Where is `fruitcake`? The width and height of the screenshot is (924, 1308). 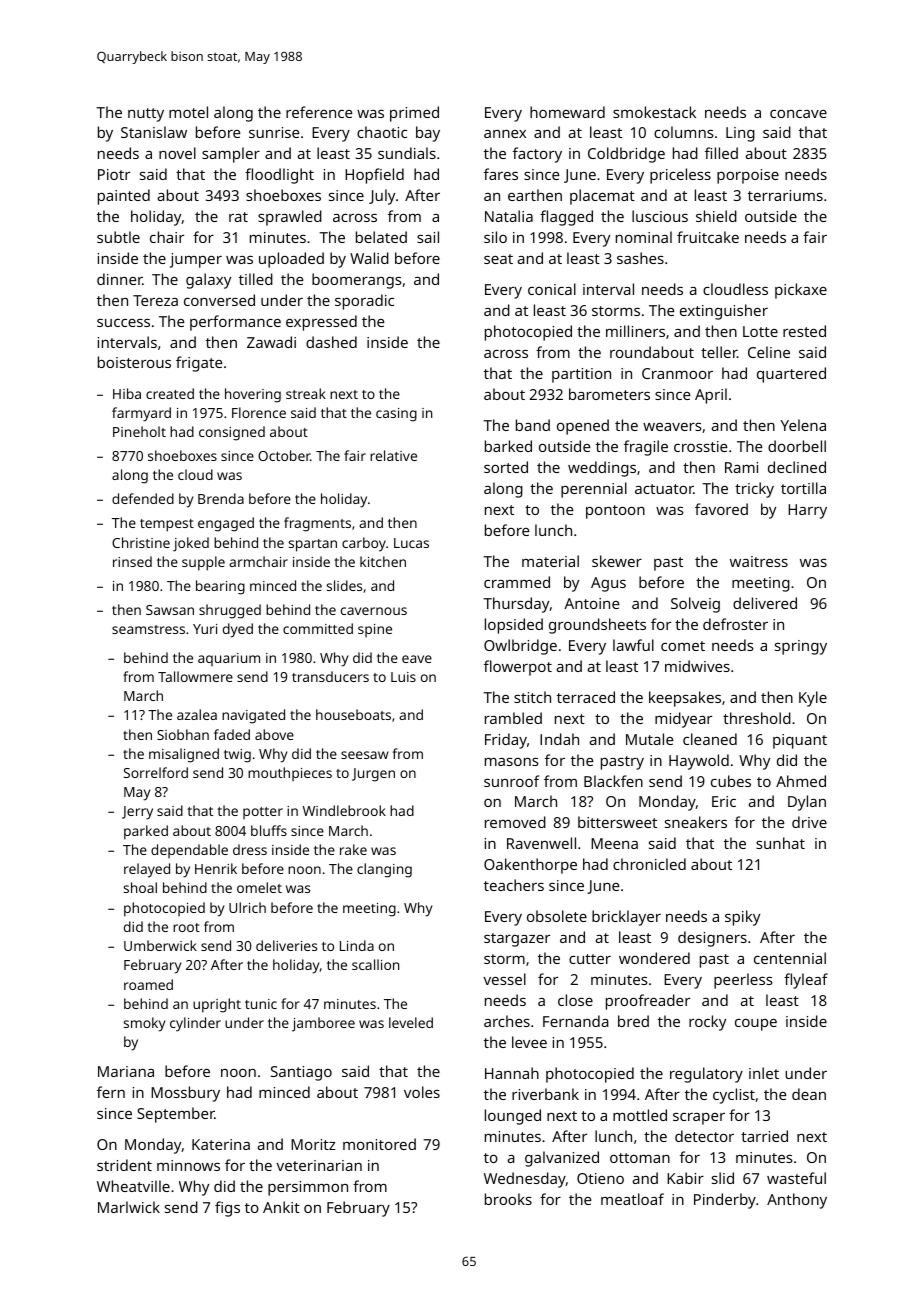 fruitcake is located at coordinates (708, 237).
